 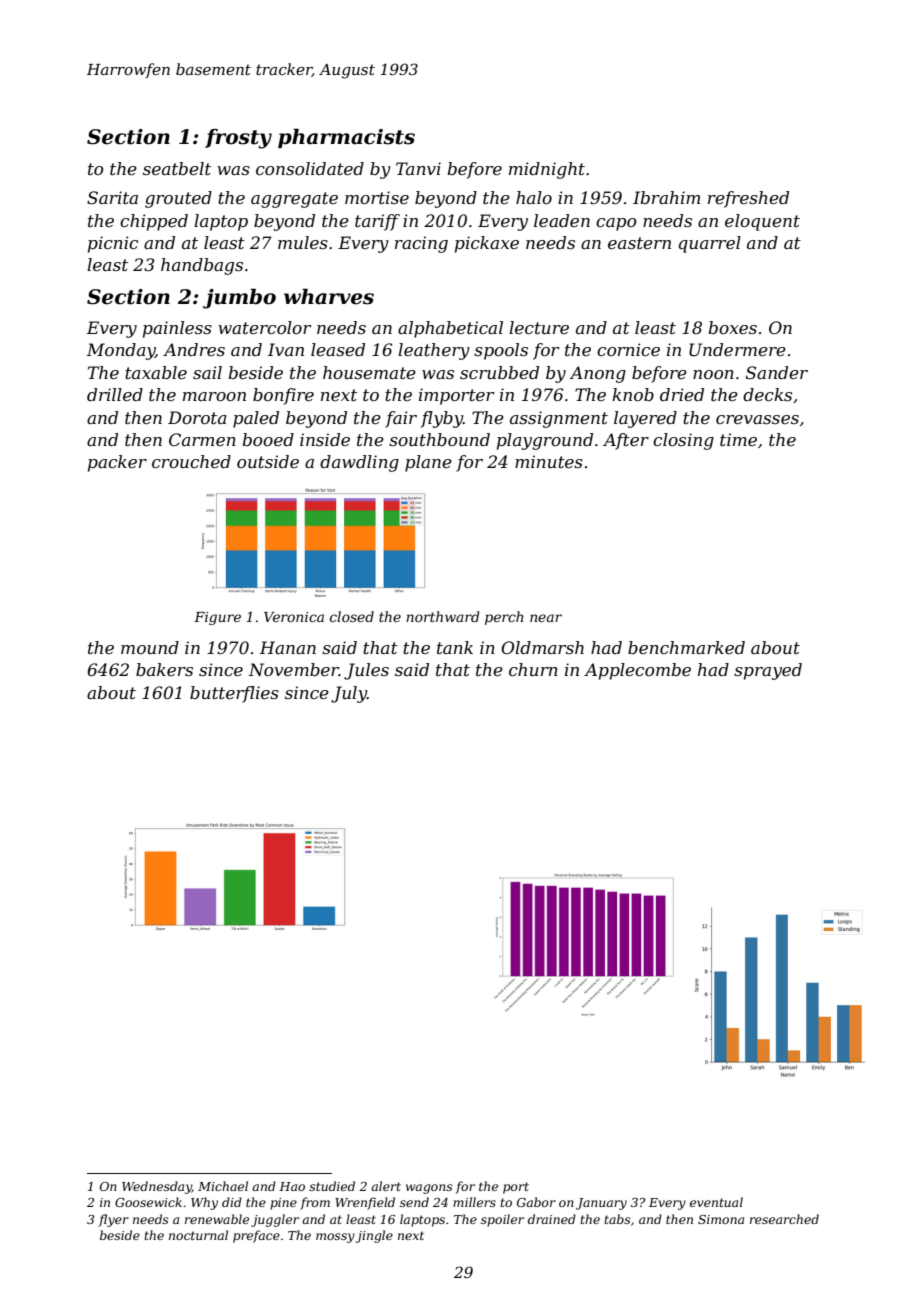 I want to click on quarrel, so click(x=710, y=244).
